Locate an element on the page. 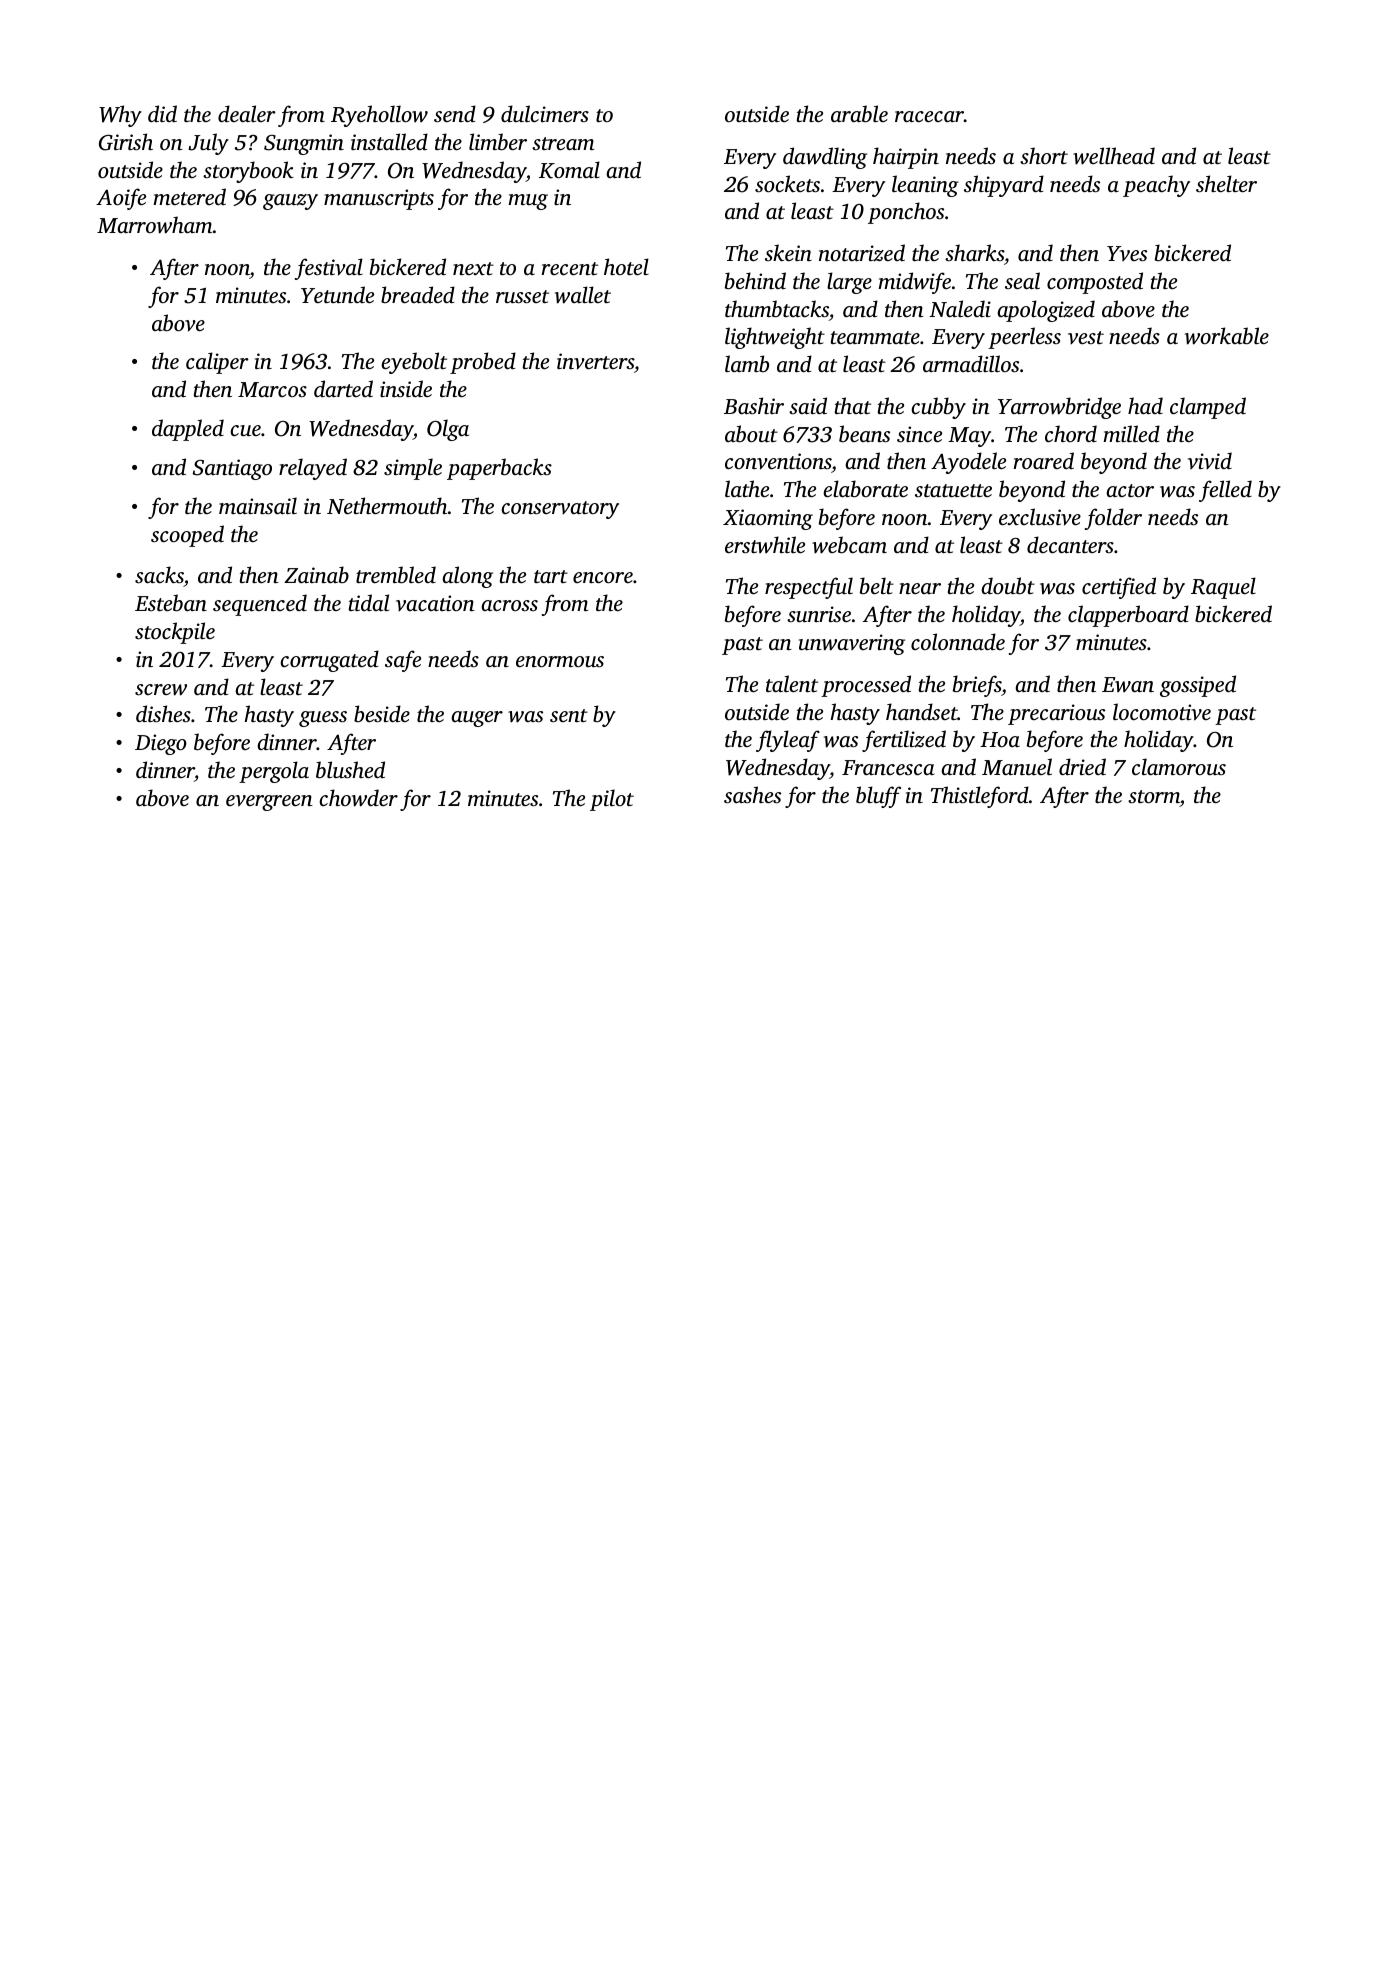  Raquel is located at coordinates (1223, 588).
